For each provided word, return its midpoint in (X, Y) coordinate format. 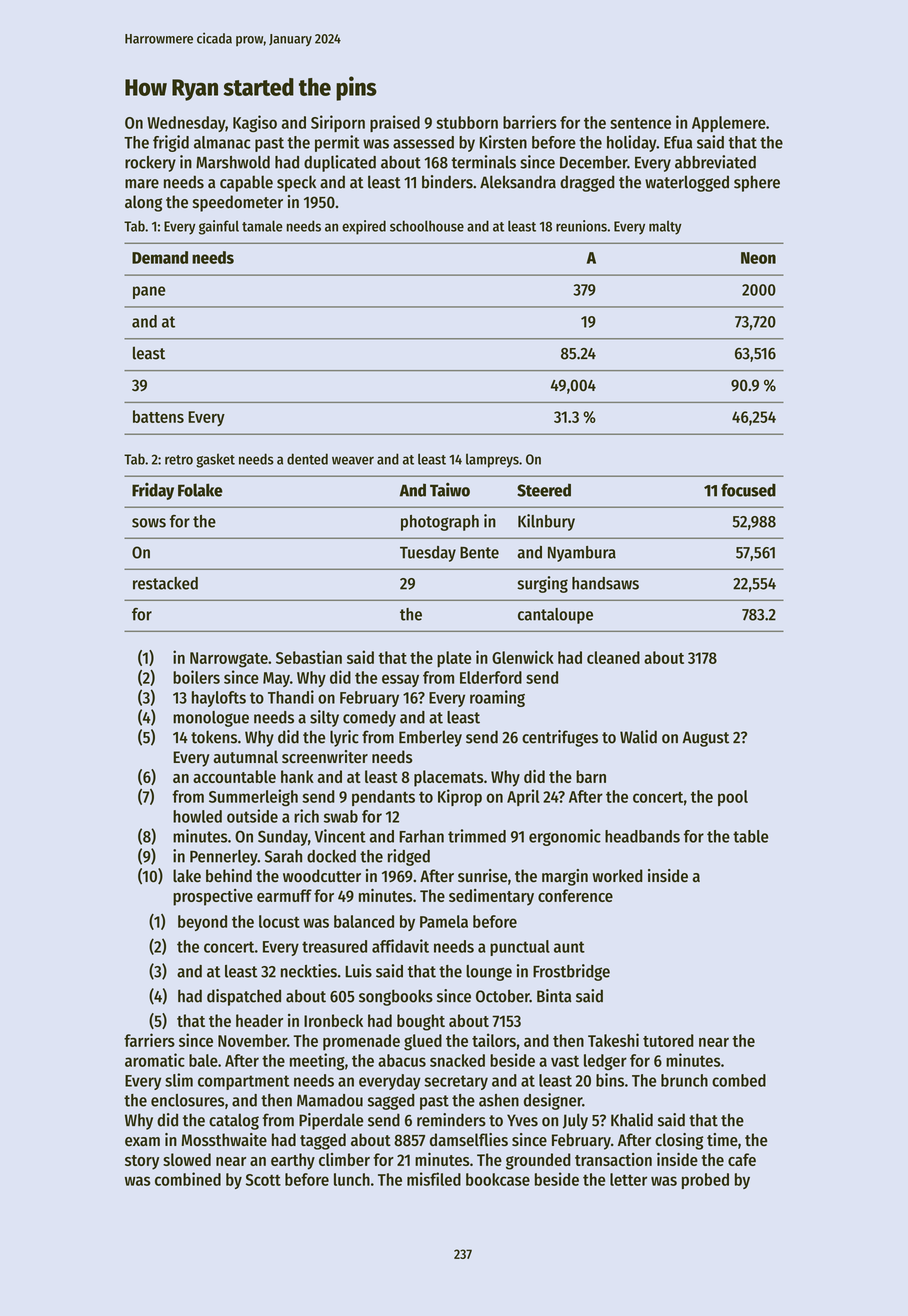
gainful (219, 227)
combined (188, 1179)
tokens (214, 737)
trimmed (477, 836)
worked (617, 876)
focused (748, 490)
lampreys (492, 460)
